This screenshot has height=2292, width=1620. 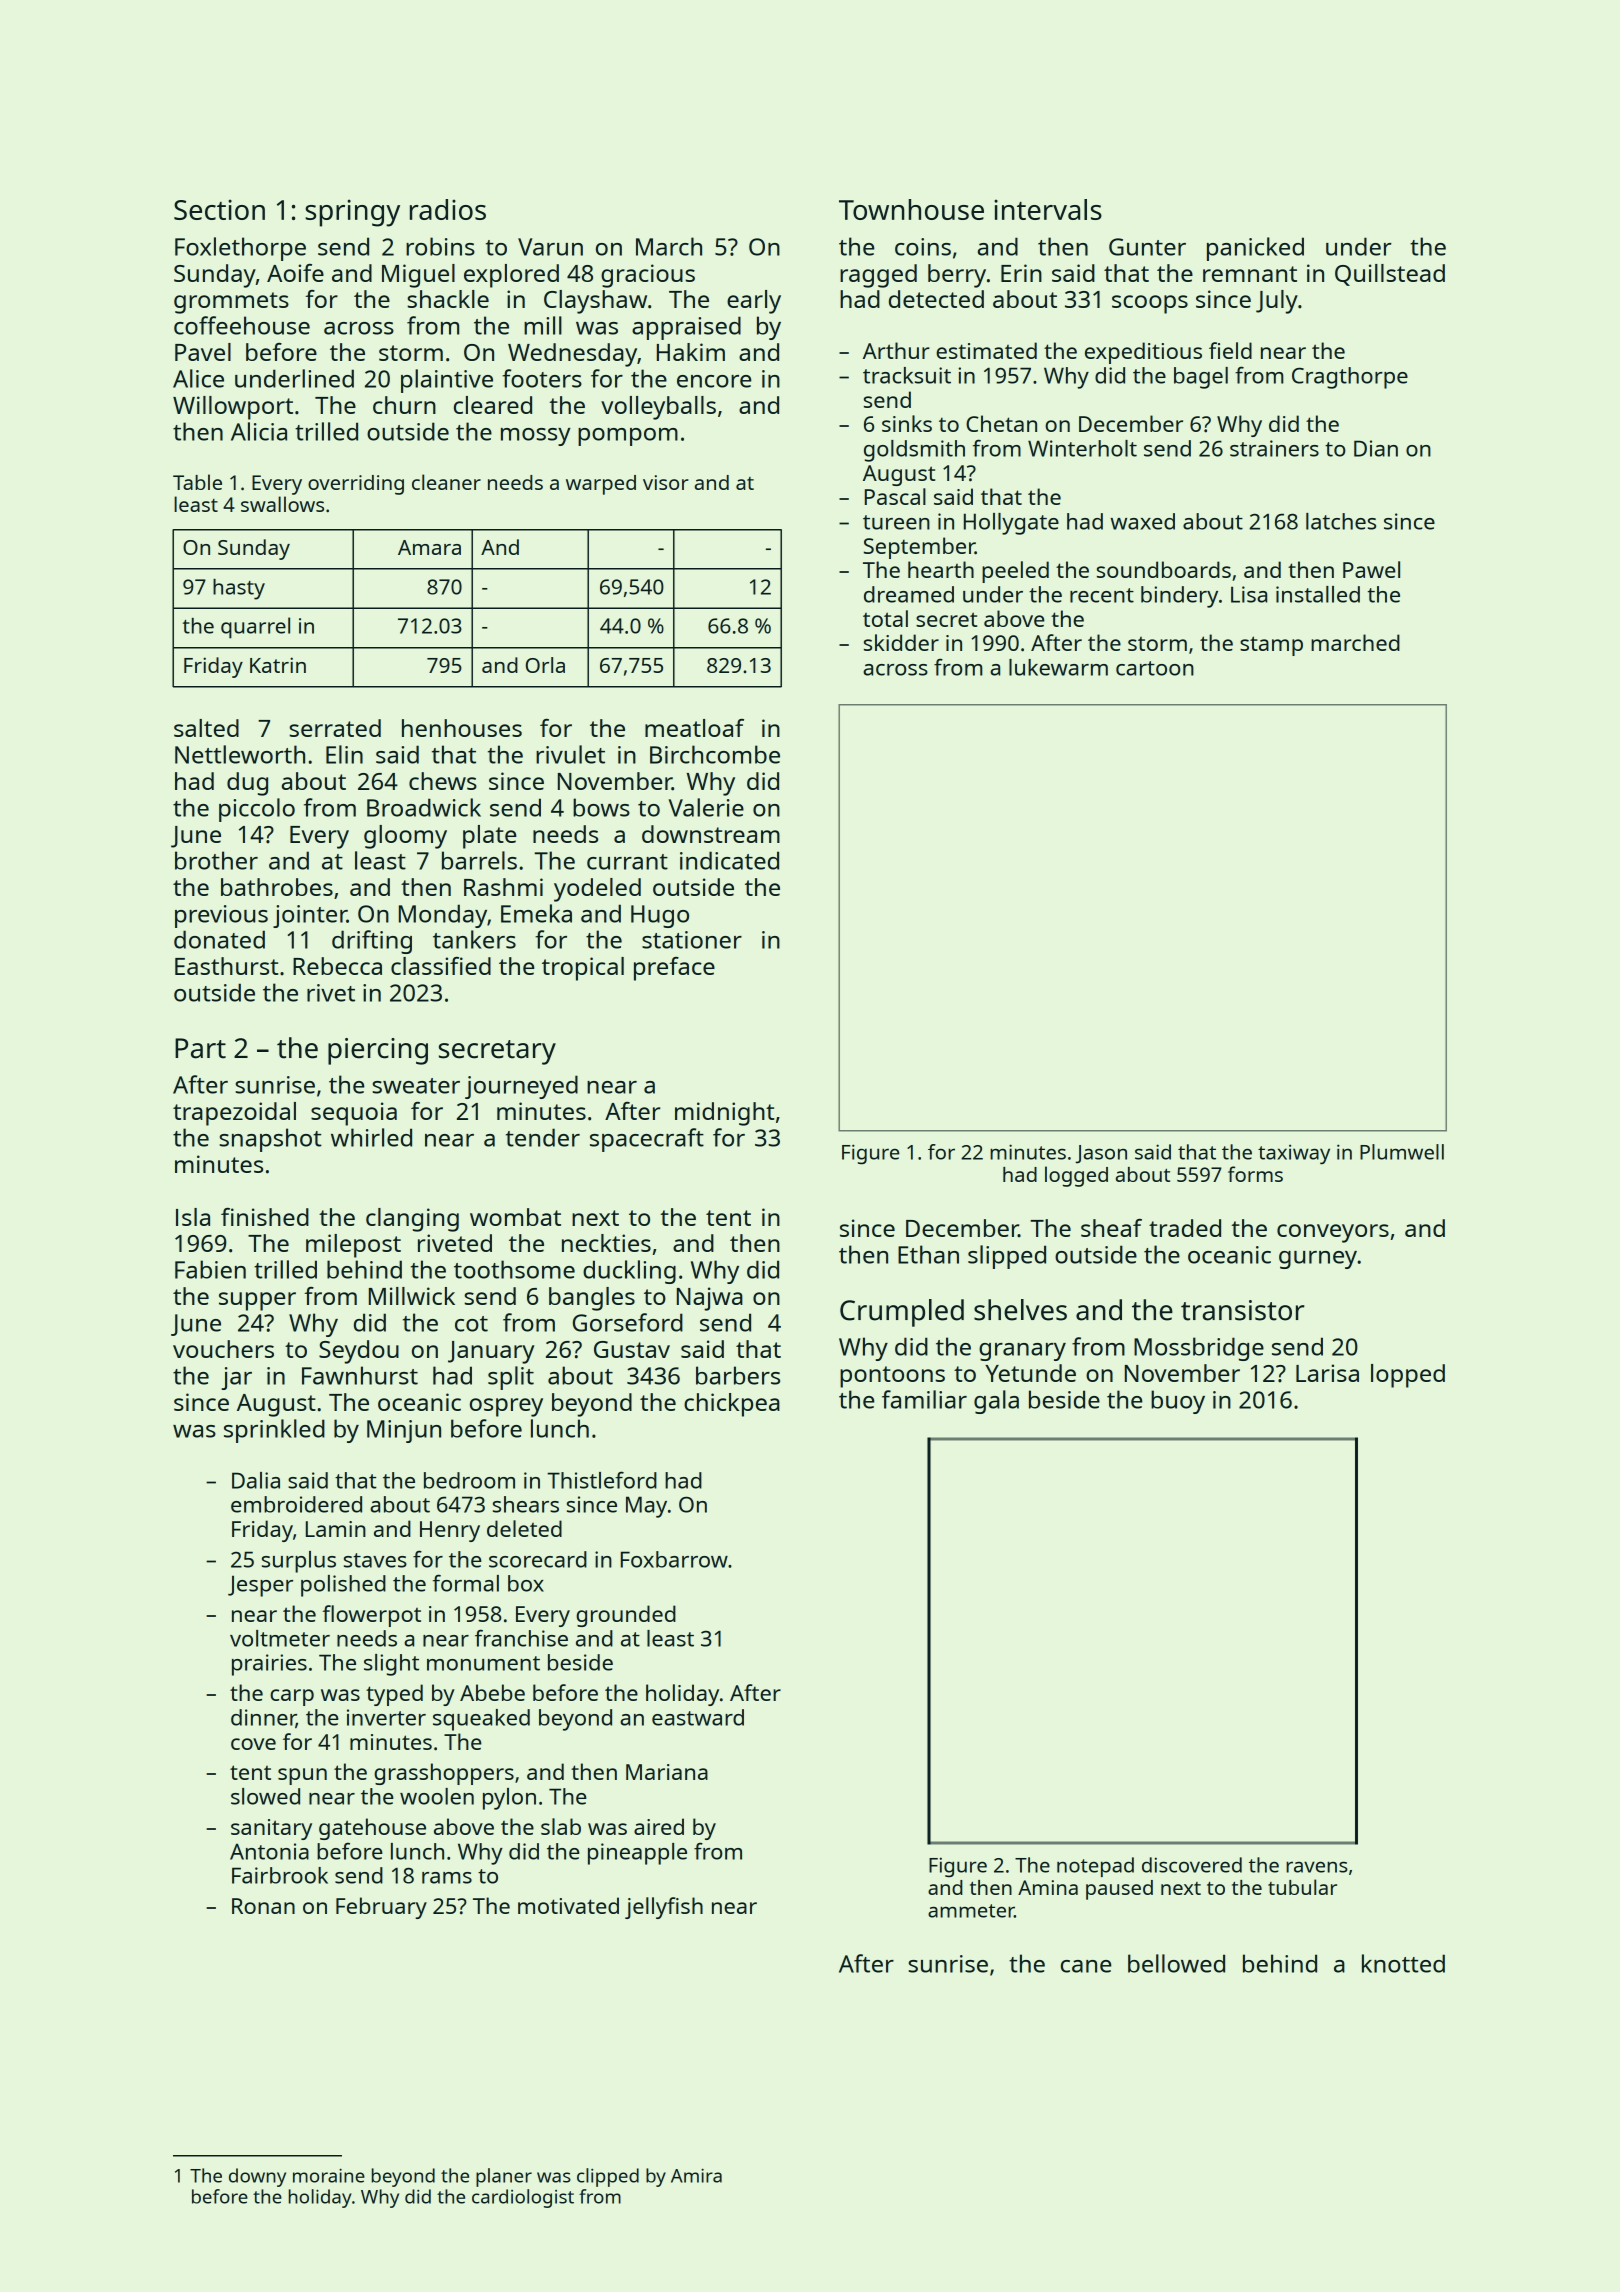 What do you see at coordinates (608, 2177) in the screenshot?
I see `clipped` at bounding box center [608, 2177].
